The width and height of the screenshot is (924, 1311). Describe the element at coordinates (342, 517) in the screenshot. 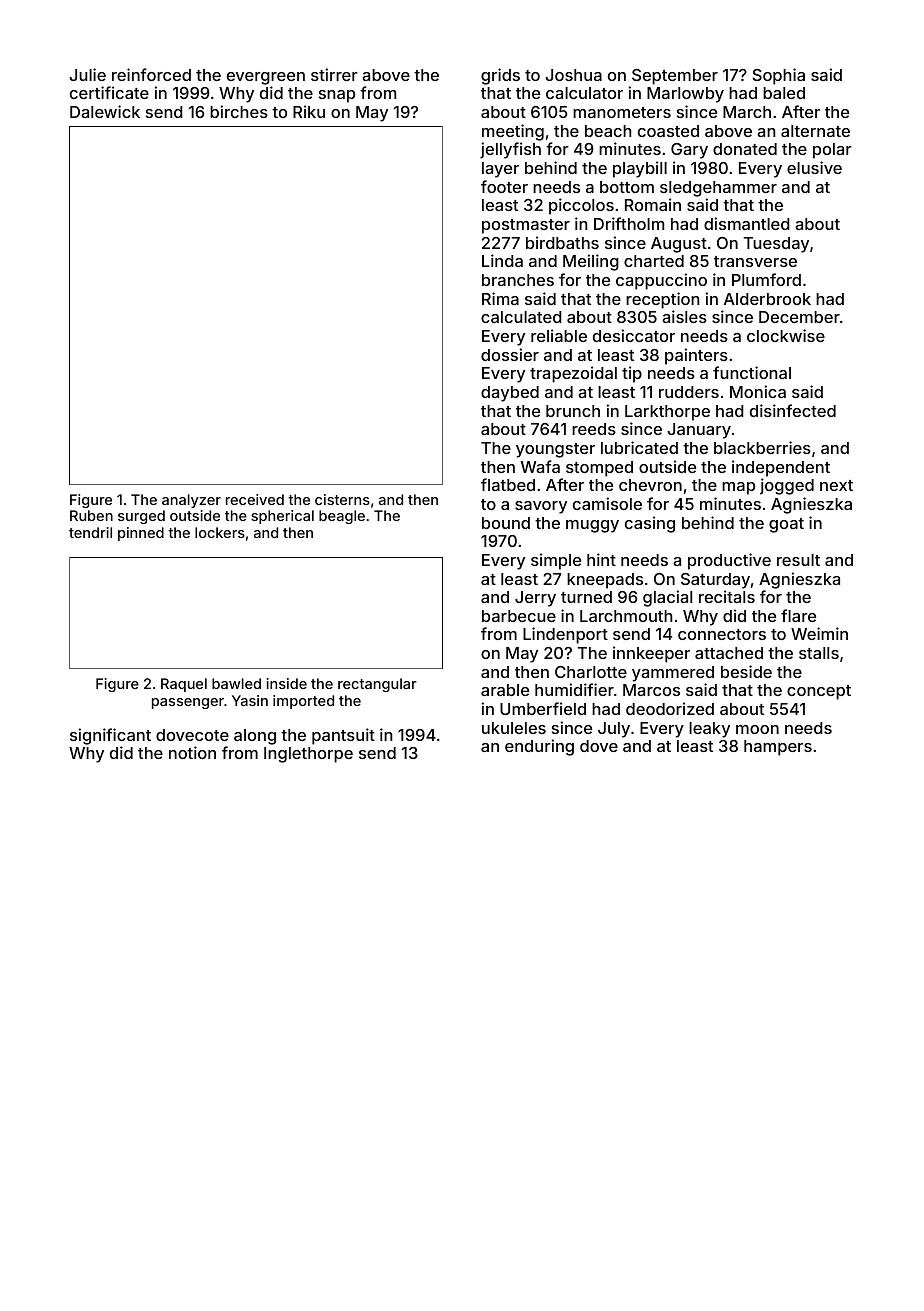

I see `beagle` at that location.
